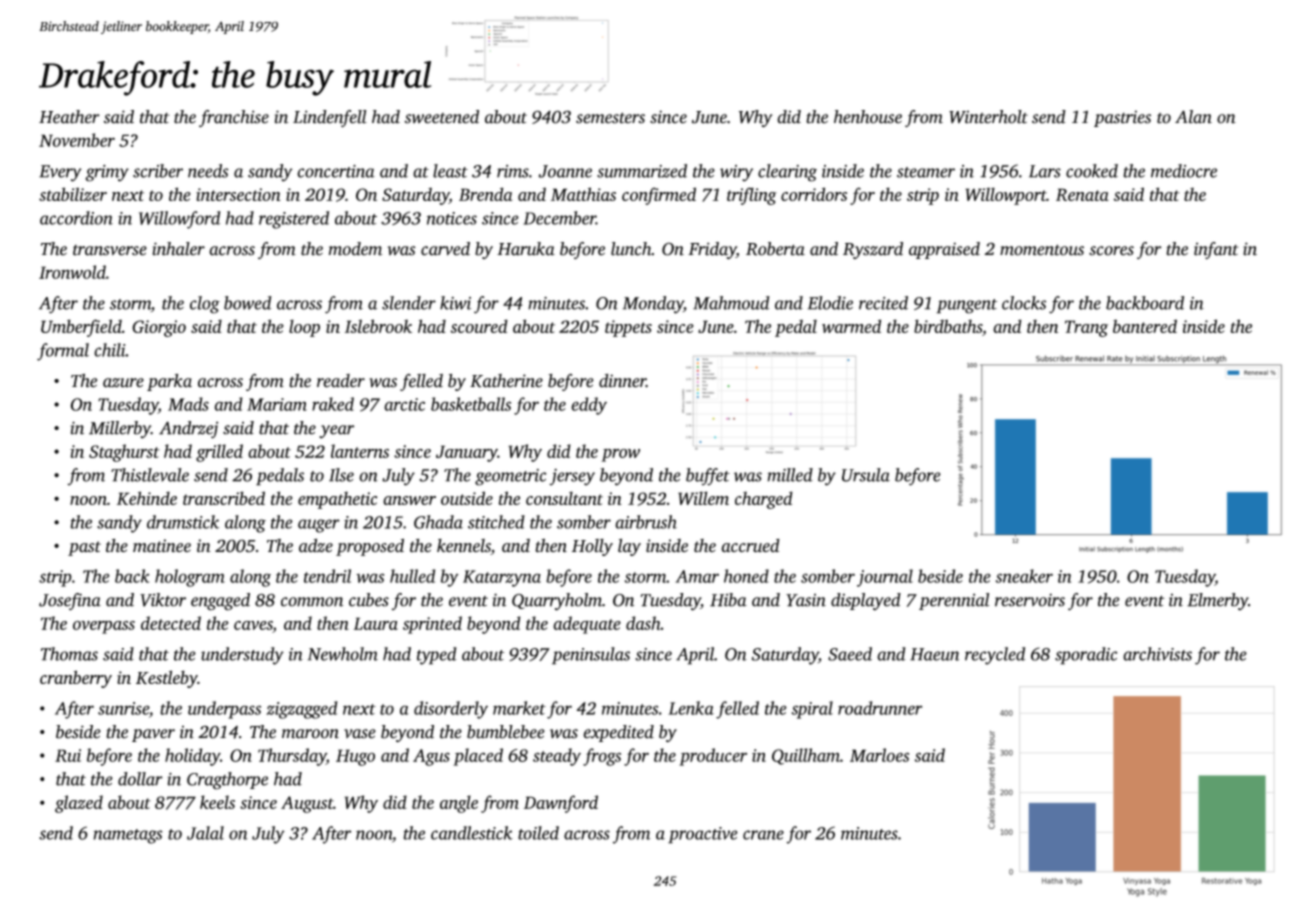  What do you see at coordinates (988, 117) in the image?
I see `Winterholt` at bounding box center [988, 117].
